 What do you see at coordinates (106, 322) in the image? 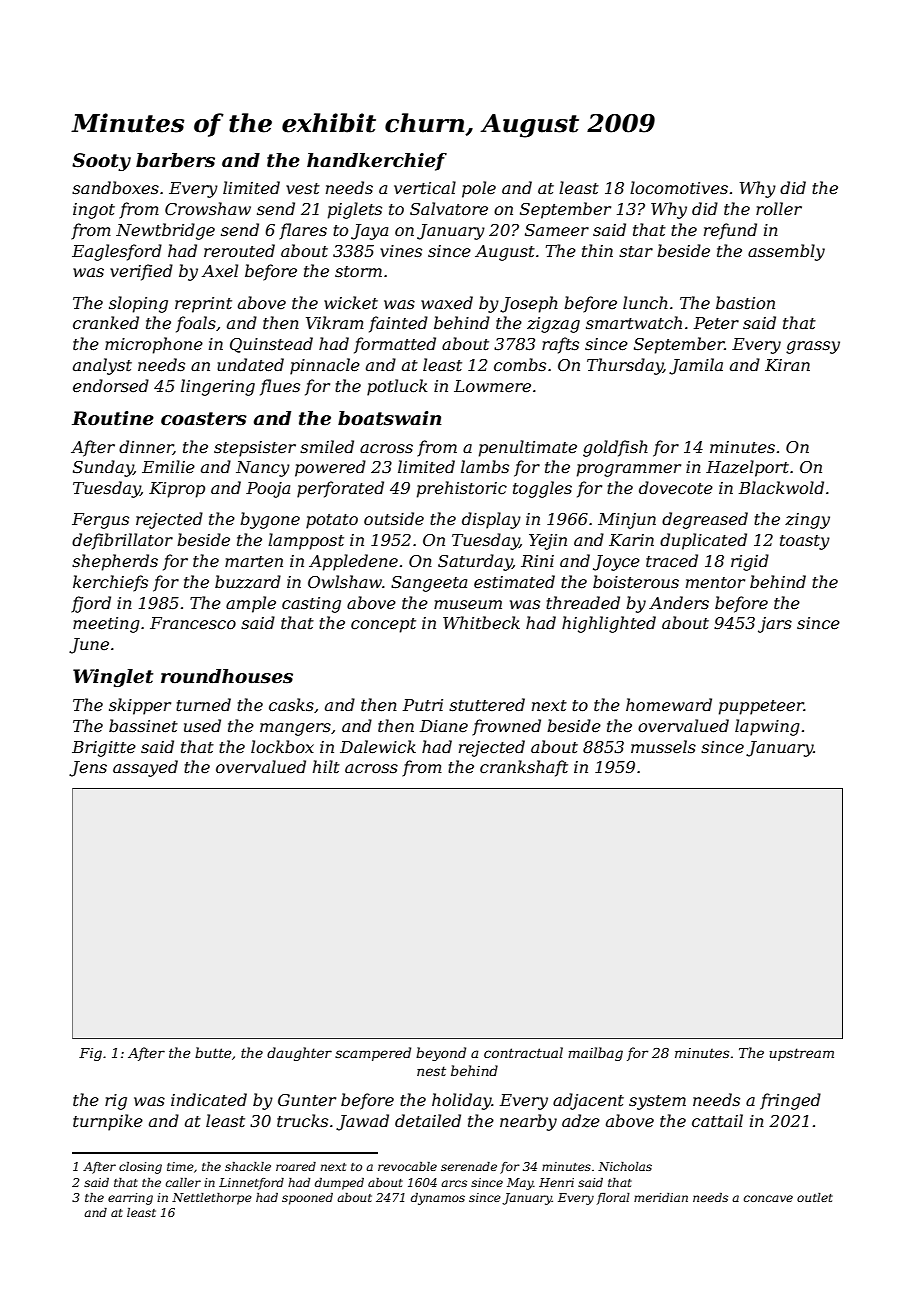
I see `cranked` at bounding box center [106, 322].
